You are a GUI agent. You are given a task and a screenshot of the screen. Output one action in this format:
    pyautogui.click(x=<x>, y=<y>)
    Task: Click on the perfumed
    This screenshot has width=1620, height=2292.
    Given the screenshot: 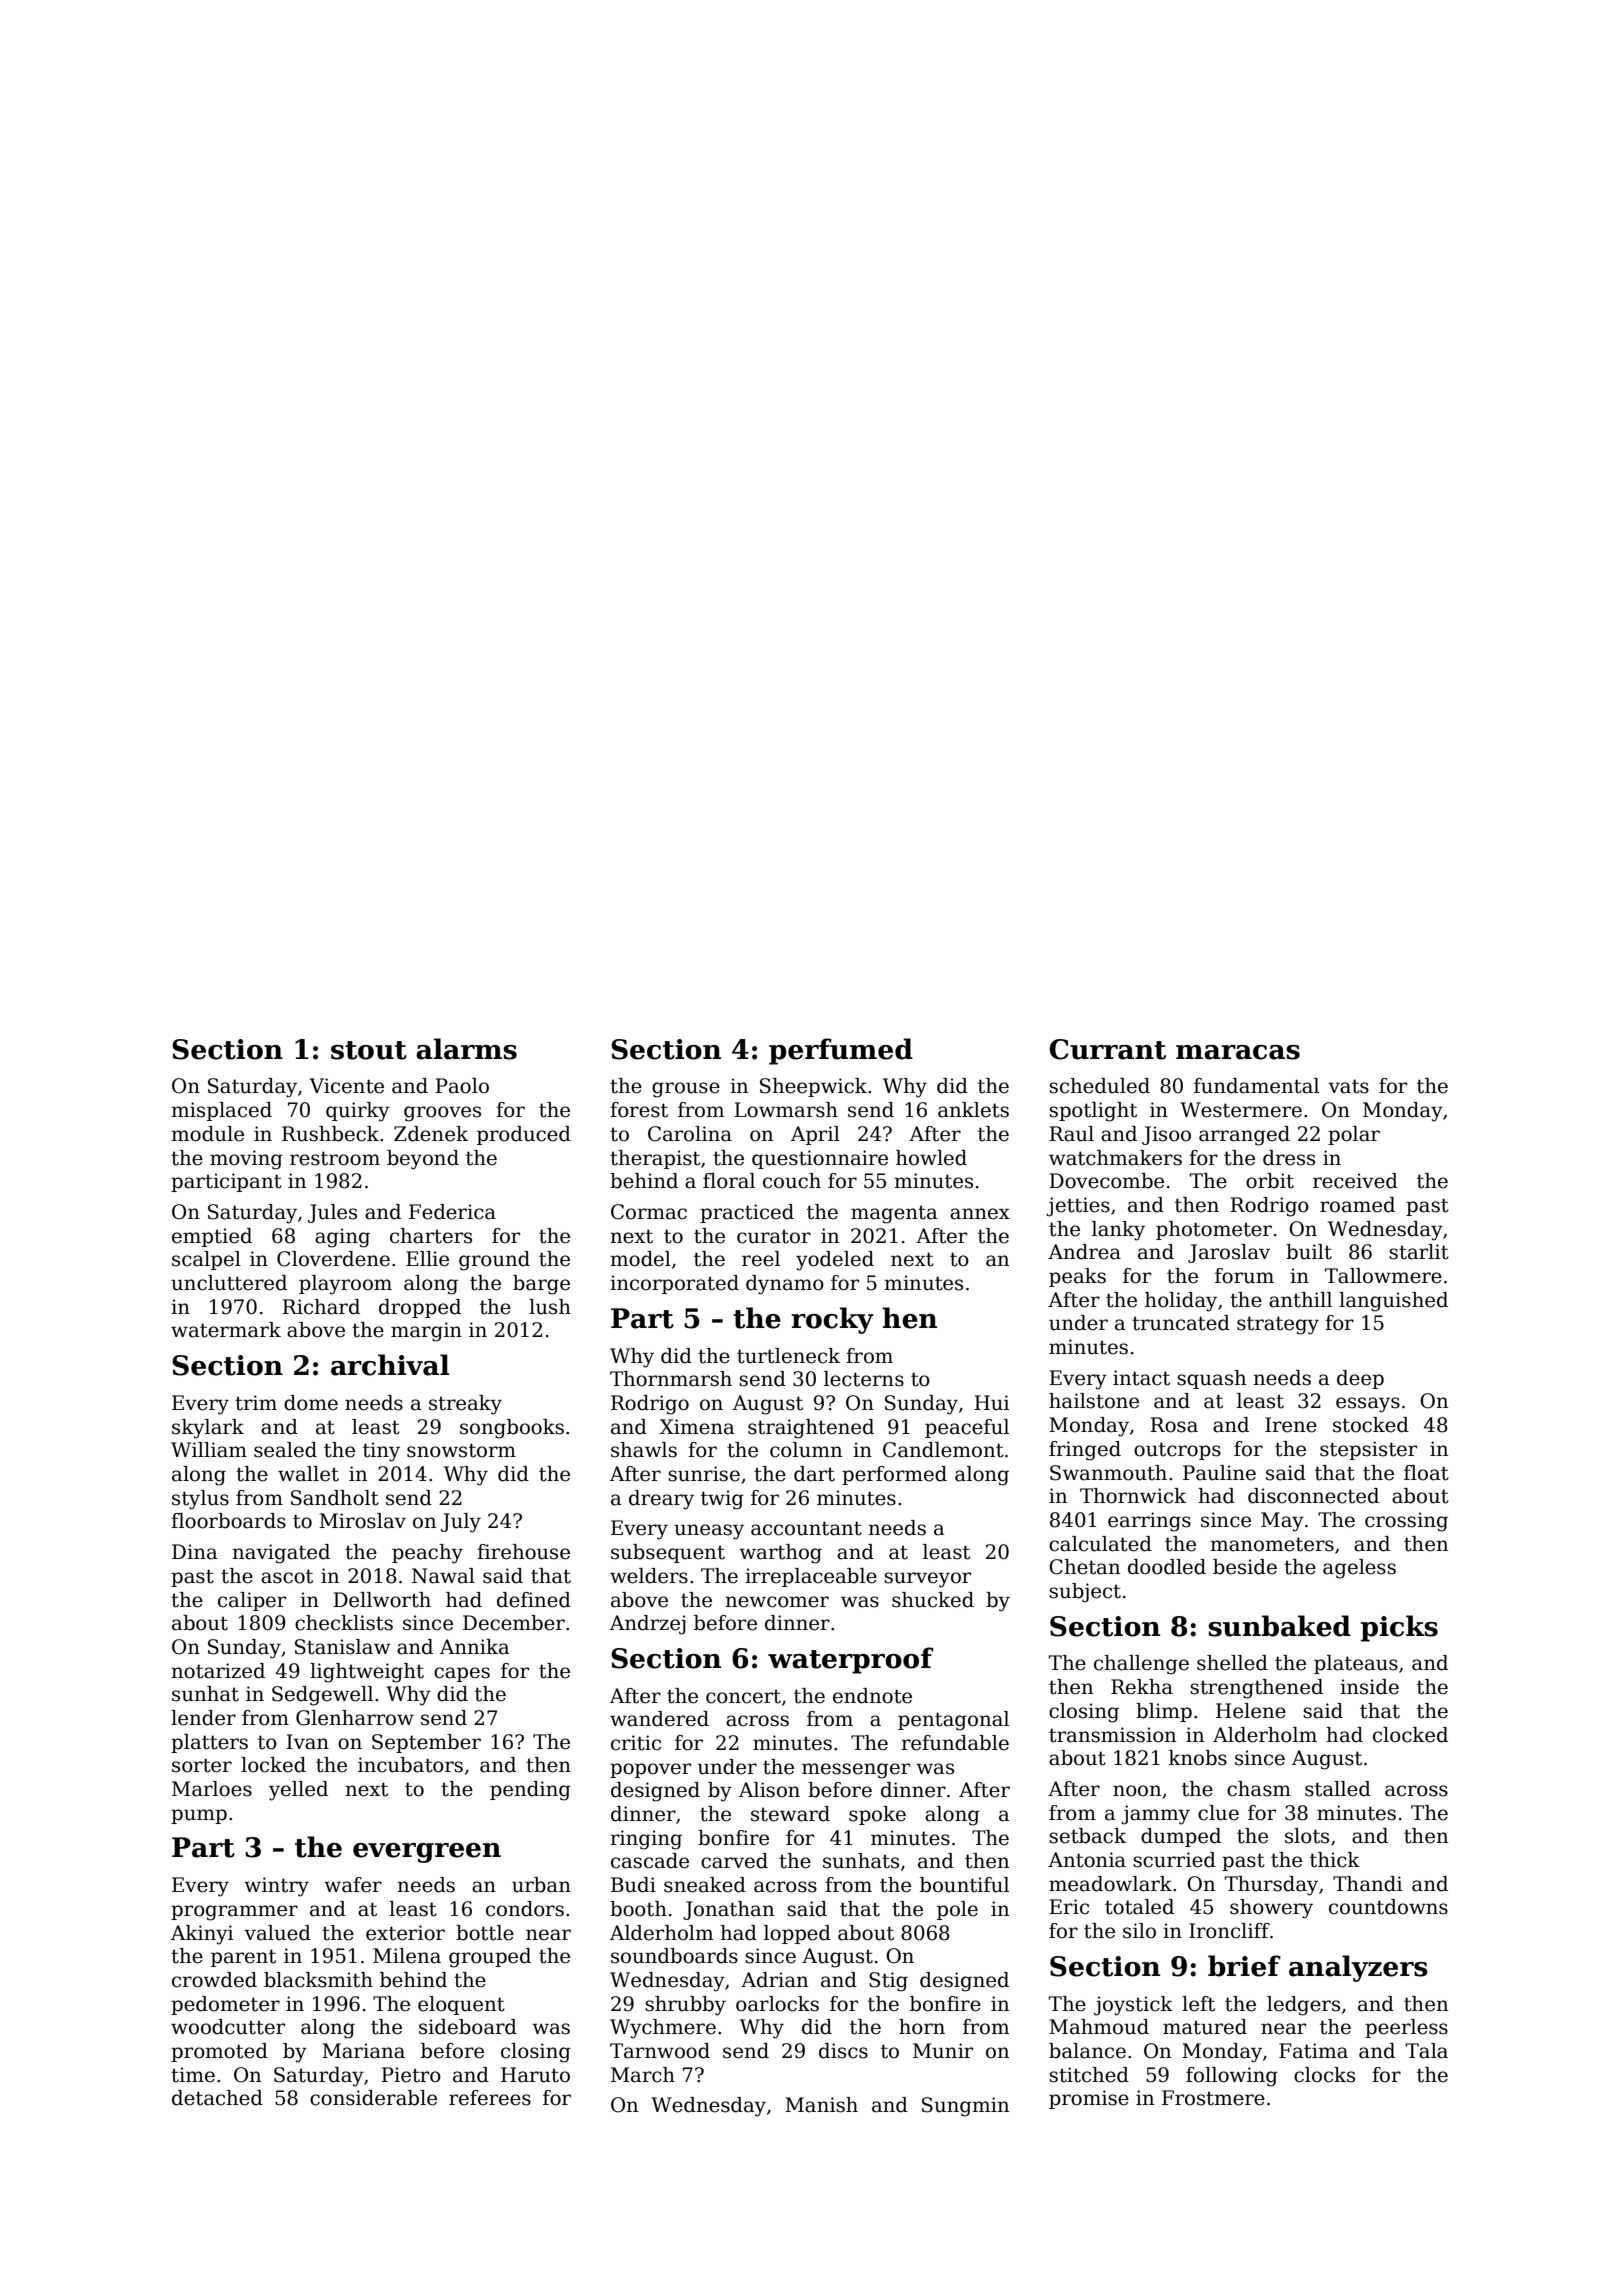 What is the action you would take?
    pyautogui.click(x=841, y=1051)
